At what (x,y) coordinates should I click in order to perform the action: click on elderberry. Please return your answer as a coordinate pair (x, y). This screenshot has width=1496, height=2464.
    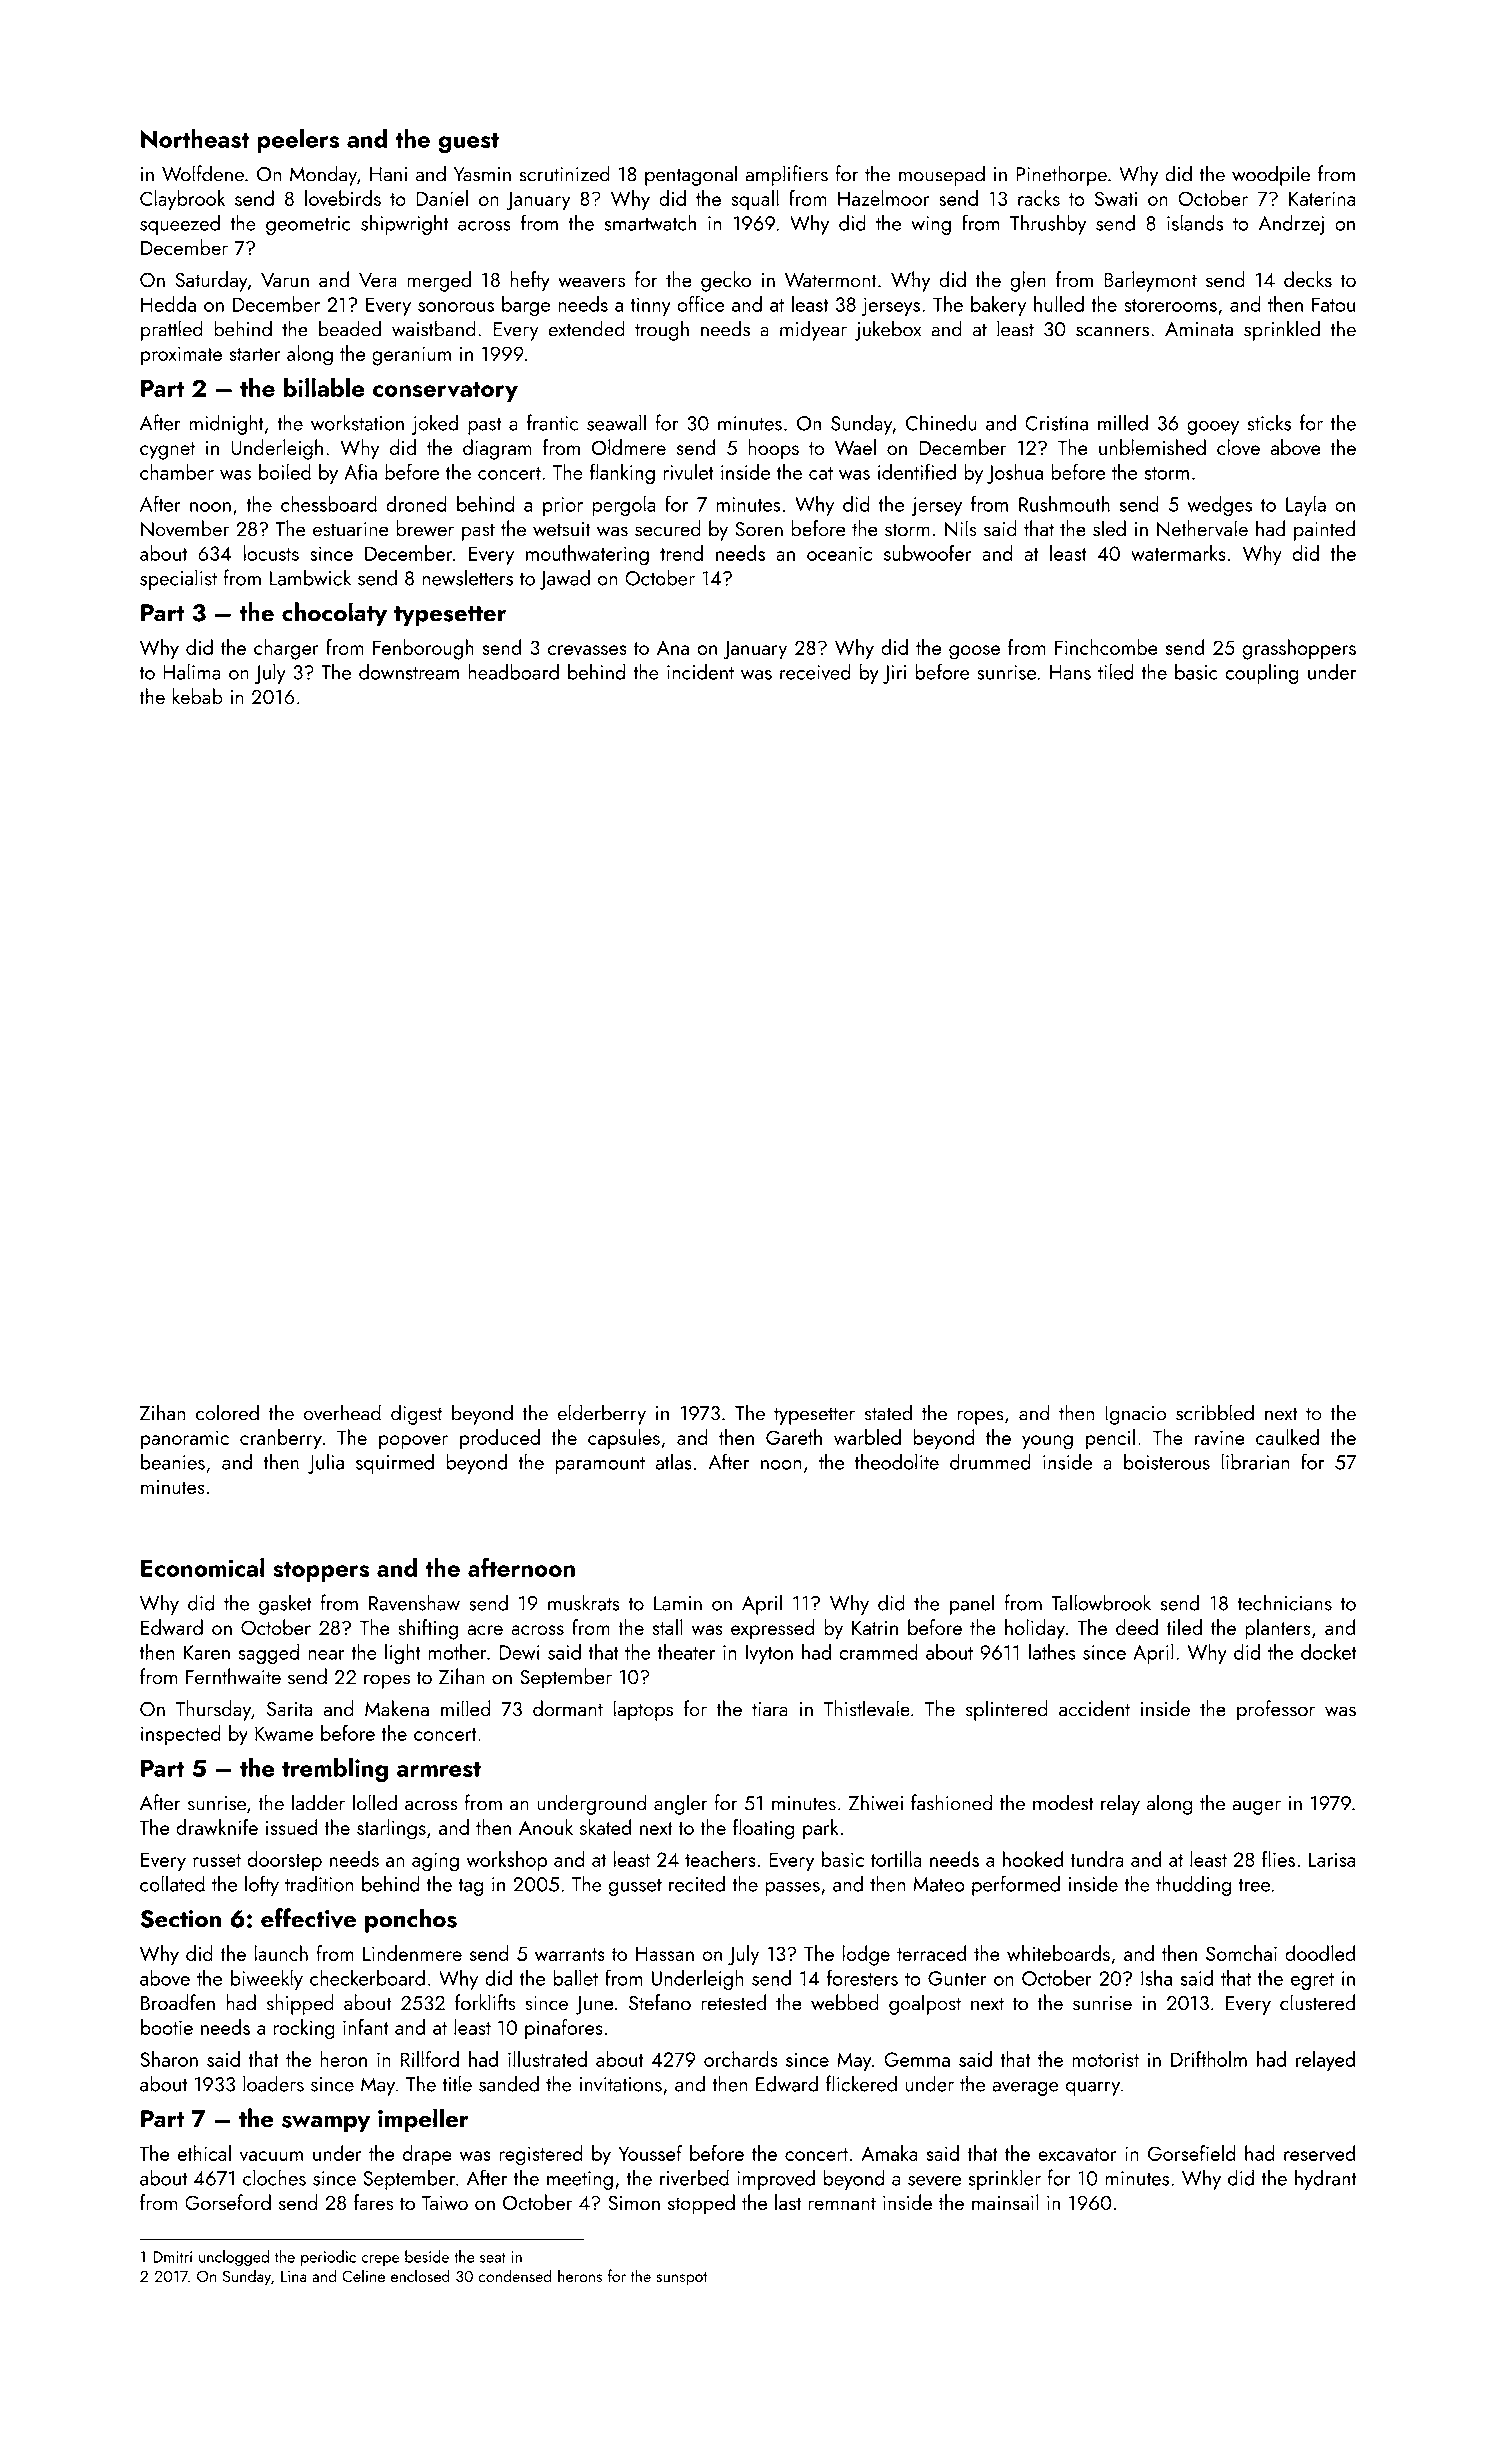
    Looking at the image, I should click on (601, 1414).
